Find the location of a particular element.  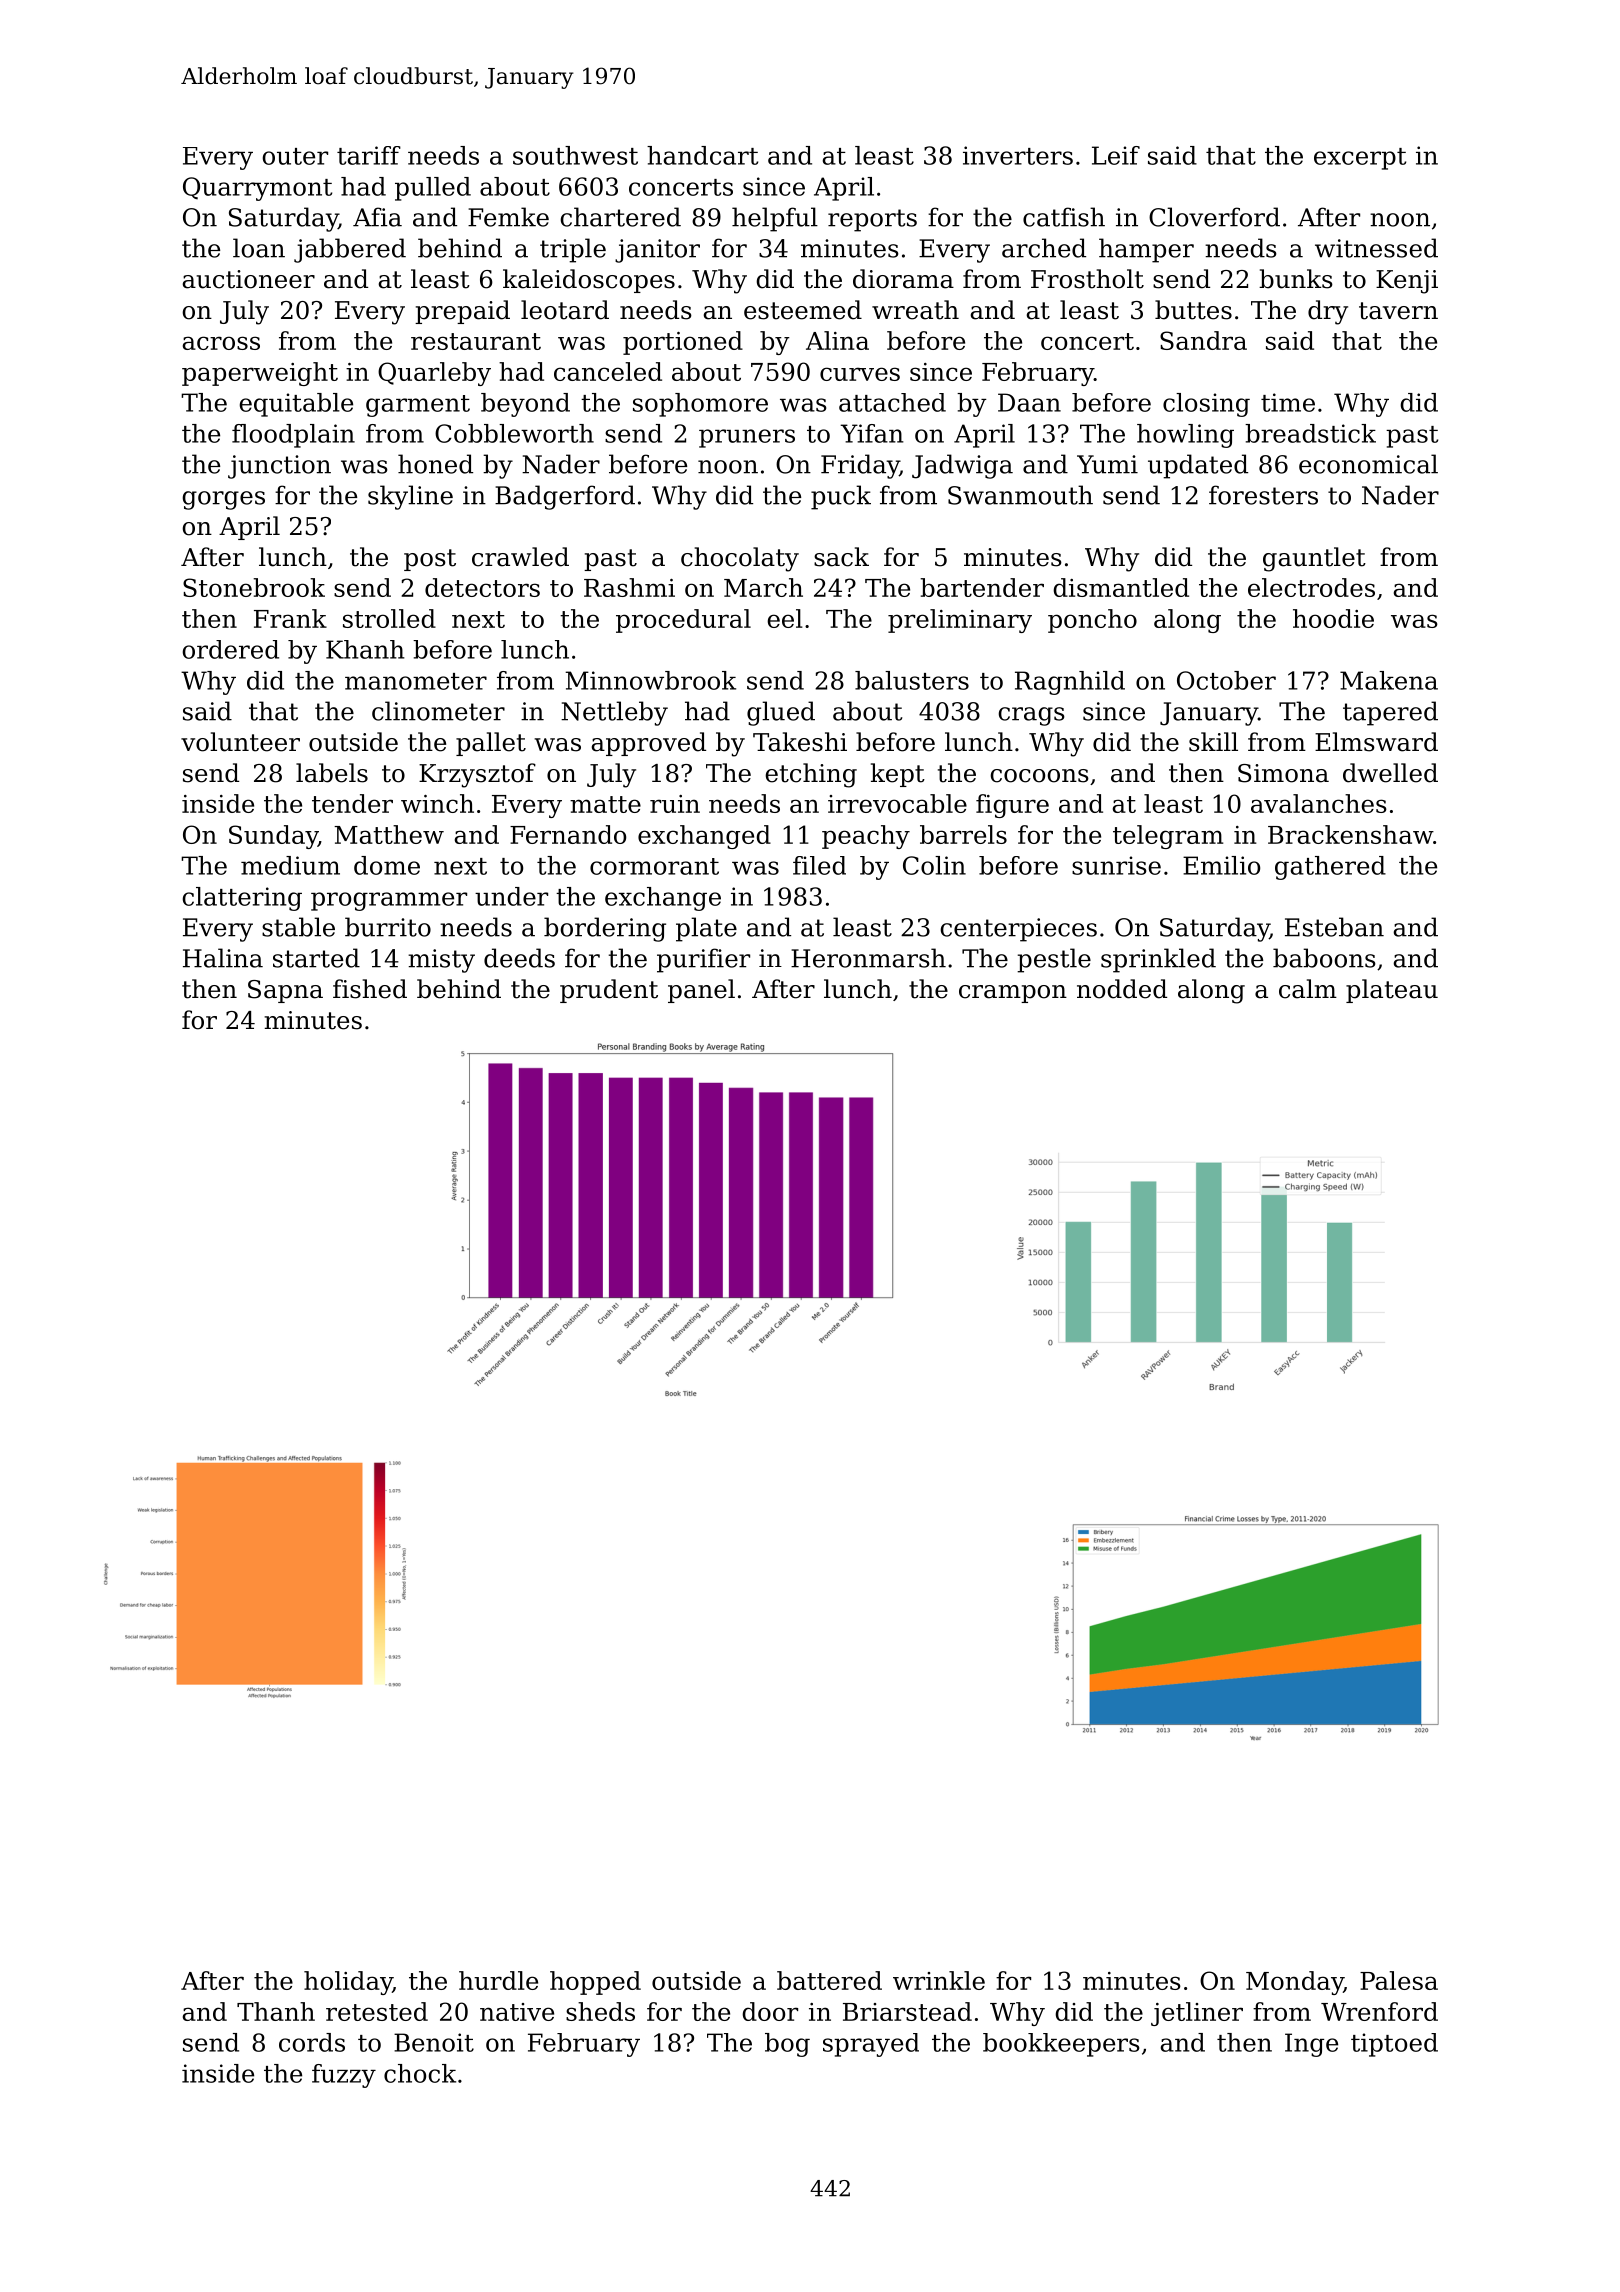

fished is located at coordinates (370, 989).
